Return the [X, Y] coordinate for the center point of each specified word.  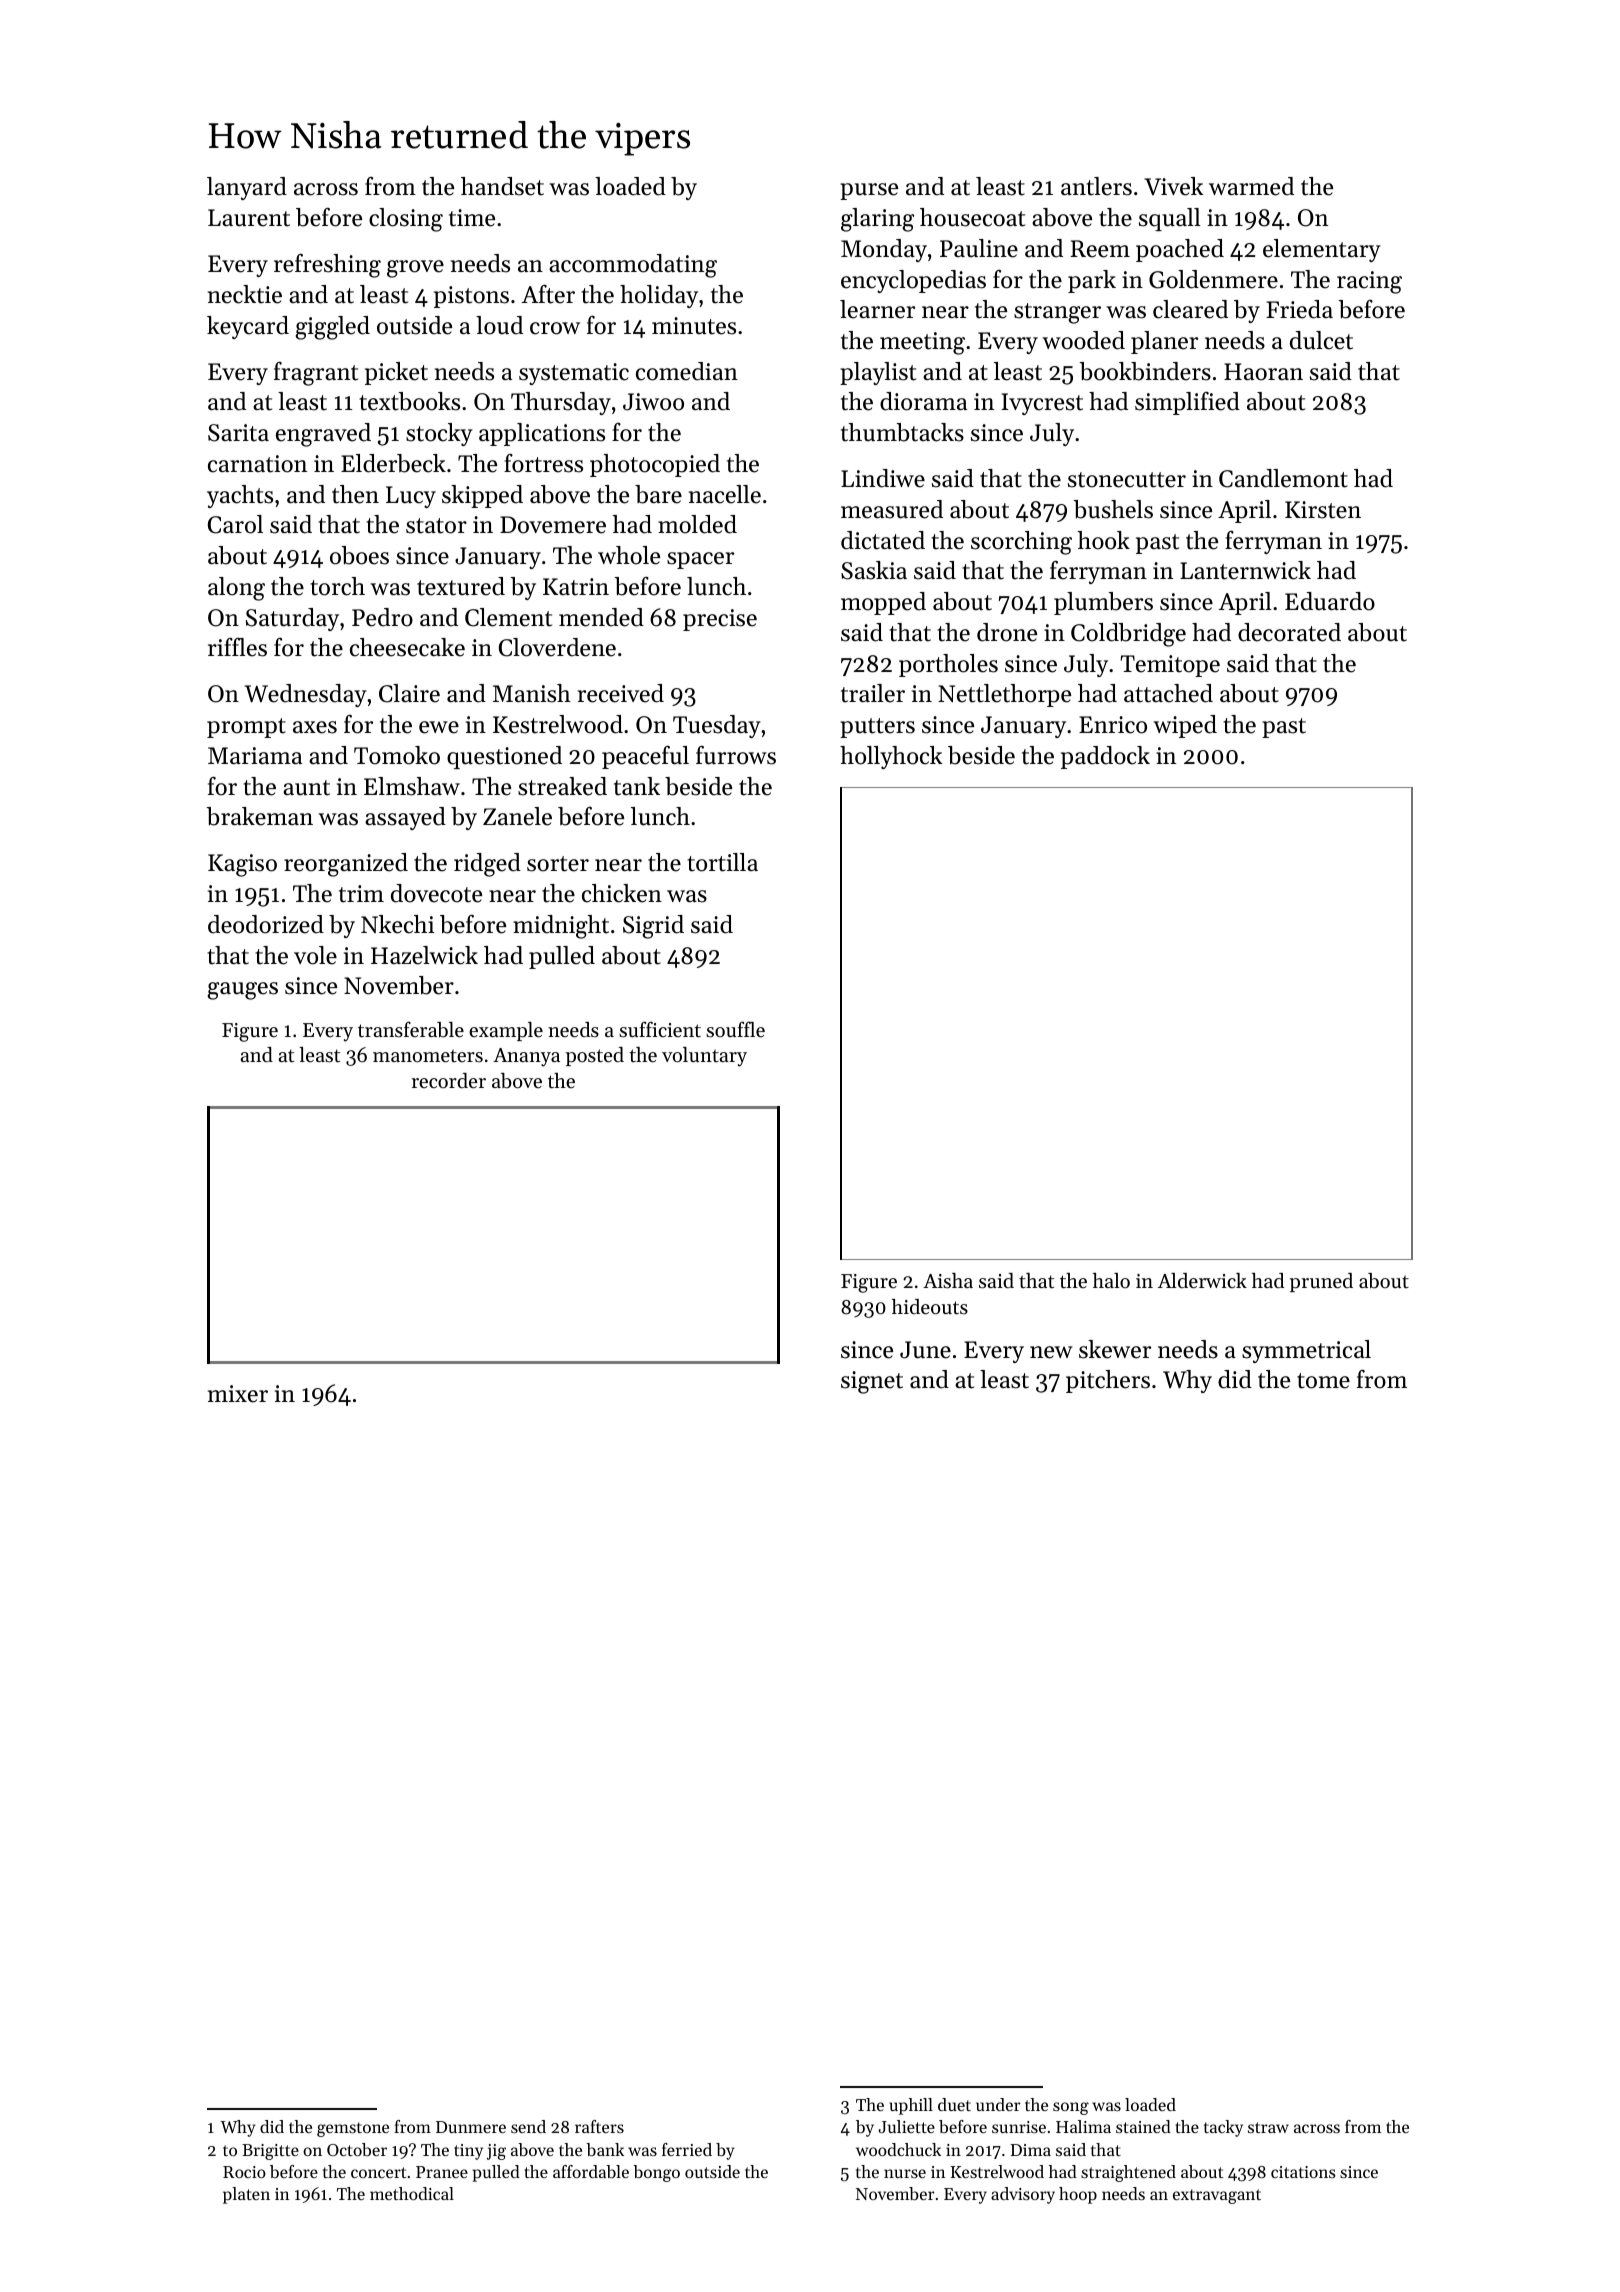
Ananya [526, 1057]
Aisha [948, 1281]
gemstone [353, 2129]
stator [436, 526]
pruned [1321, 1282]
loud [499, 325]
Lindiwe [883, 478]
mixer [238, 1394]
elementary [1322, 250]
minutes [694, 326]
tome [1323, 1381]
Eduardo [1330, 601]
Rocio [244, 2172]
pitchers [1108, 1381]
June [925, 1350]
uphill [911, 2106]
